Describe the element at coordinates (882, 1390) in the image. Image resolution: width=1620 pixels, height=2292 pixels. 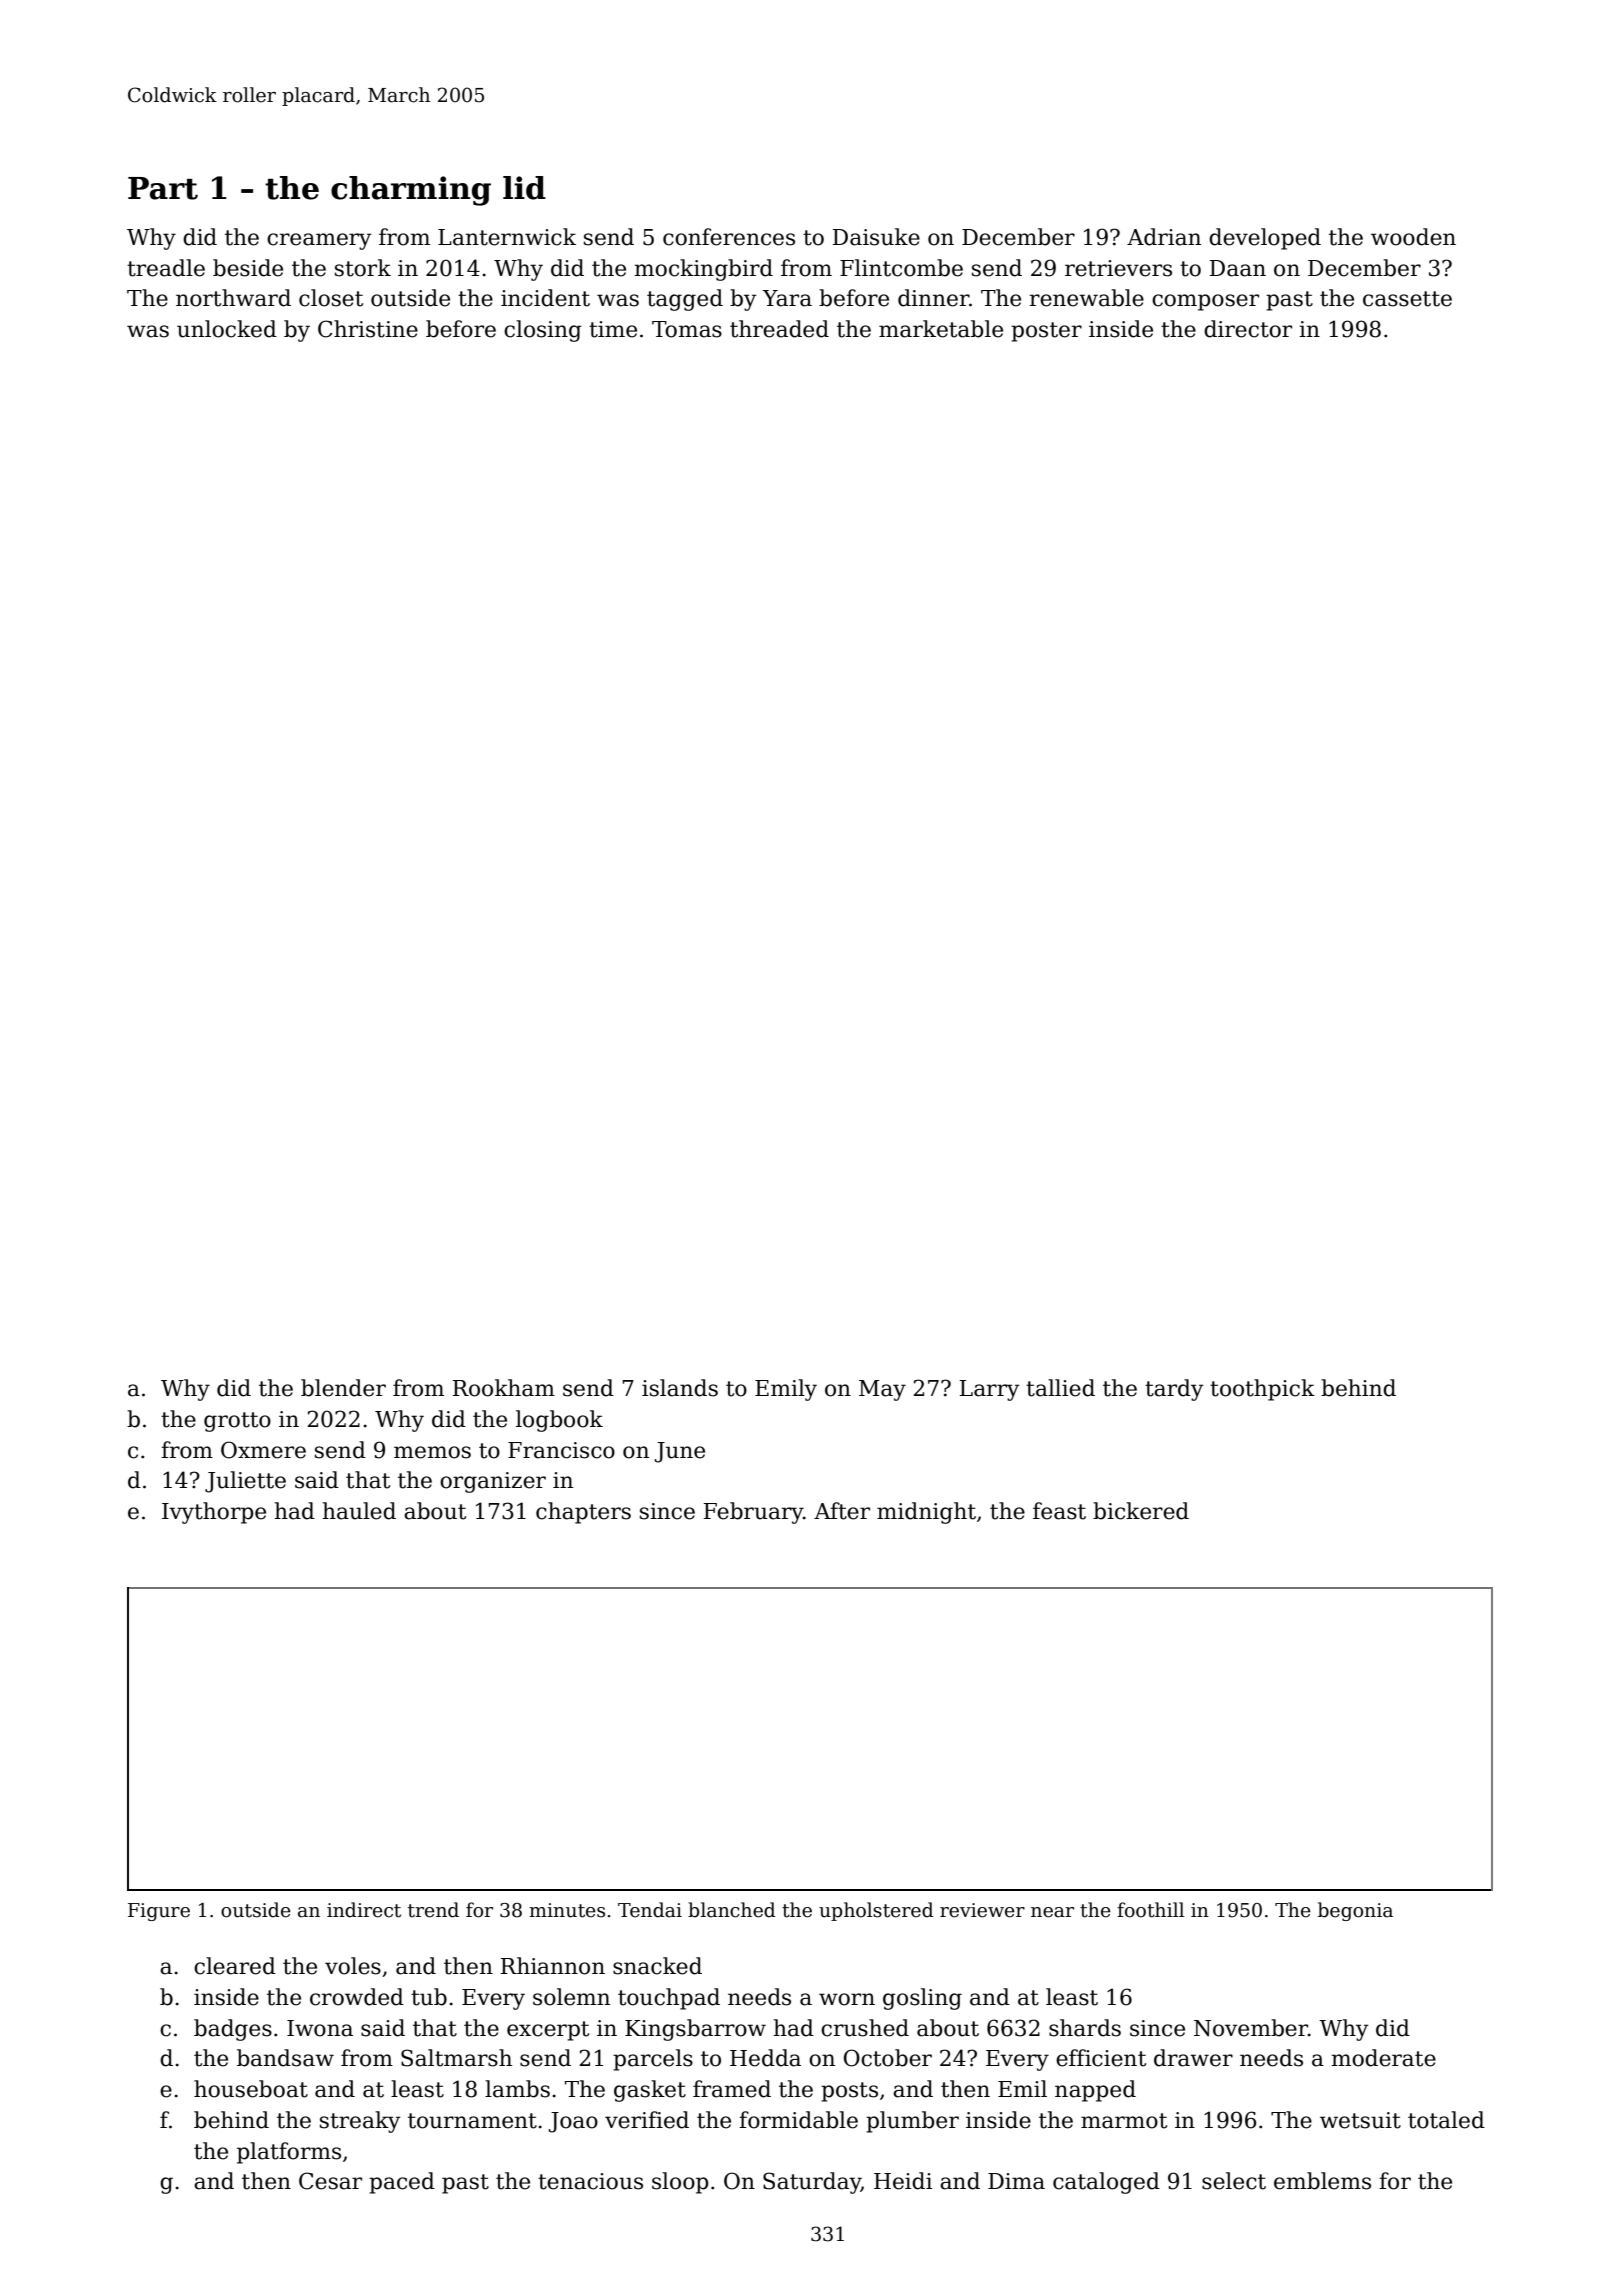
I see `May` at that location.
